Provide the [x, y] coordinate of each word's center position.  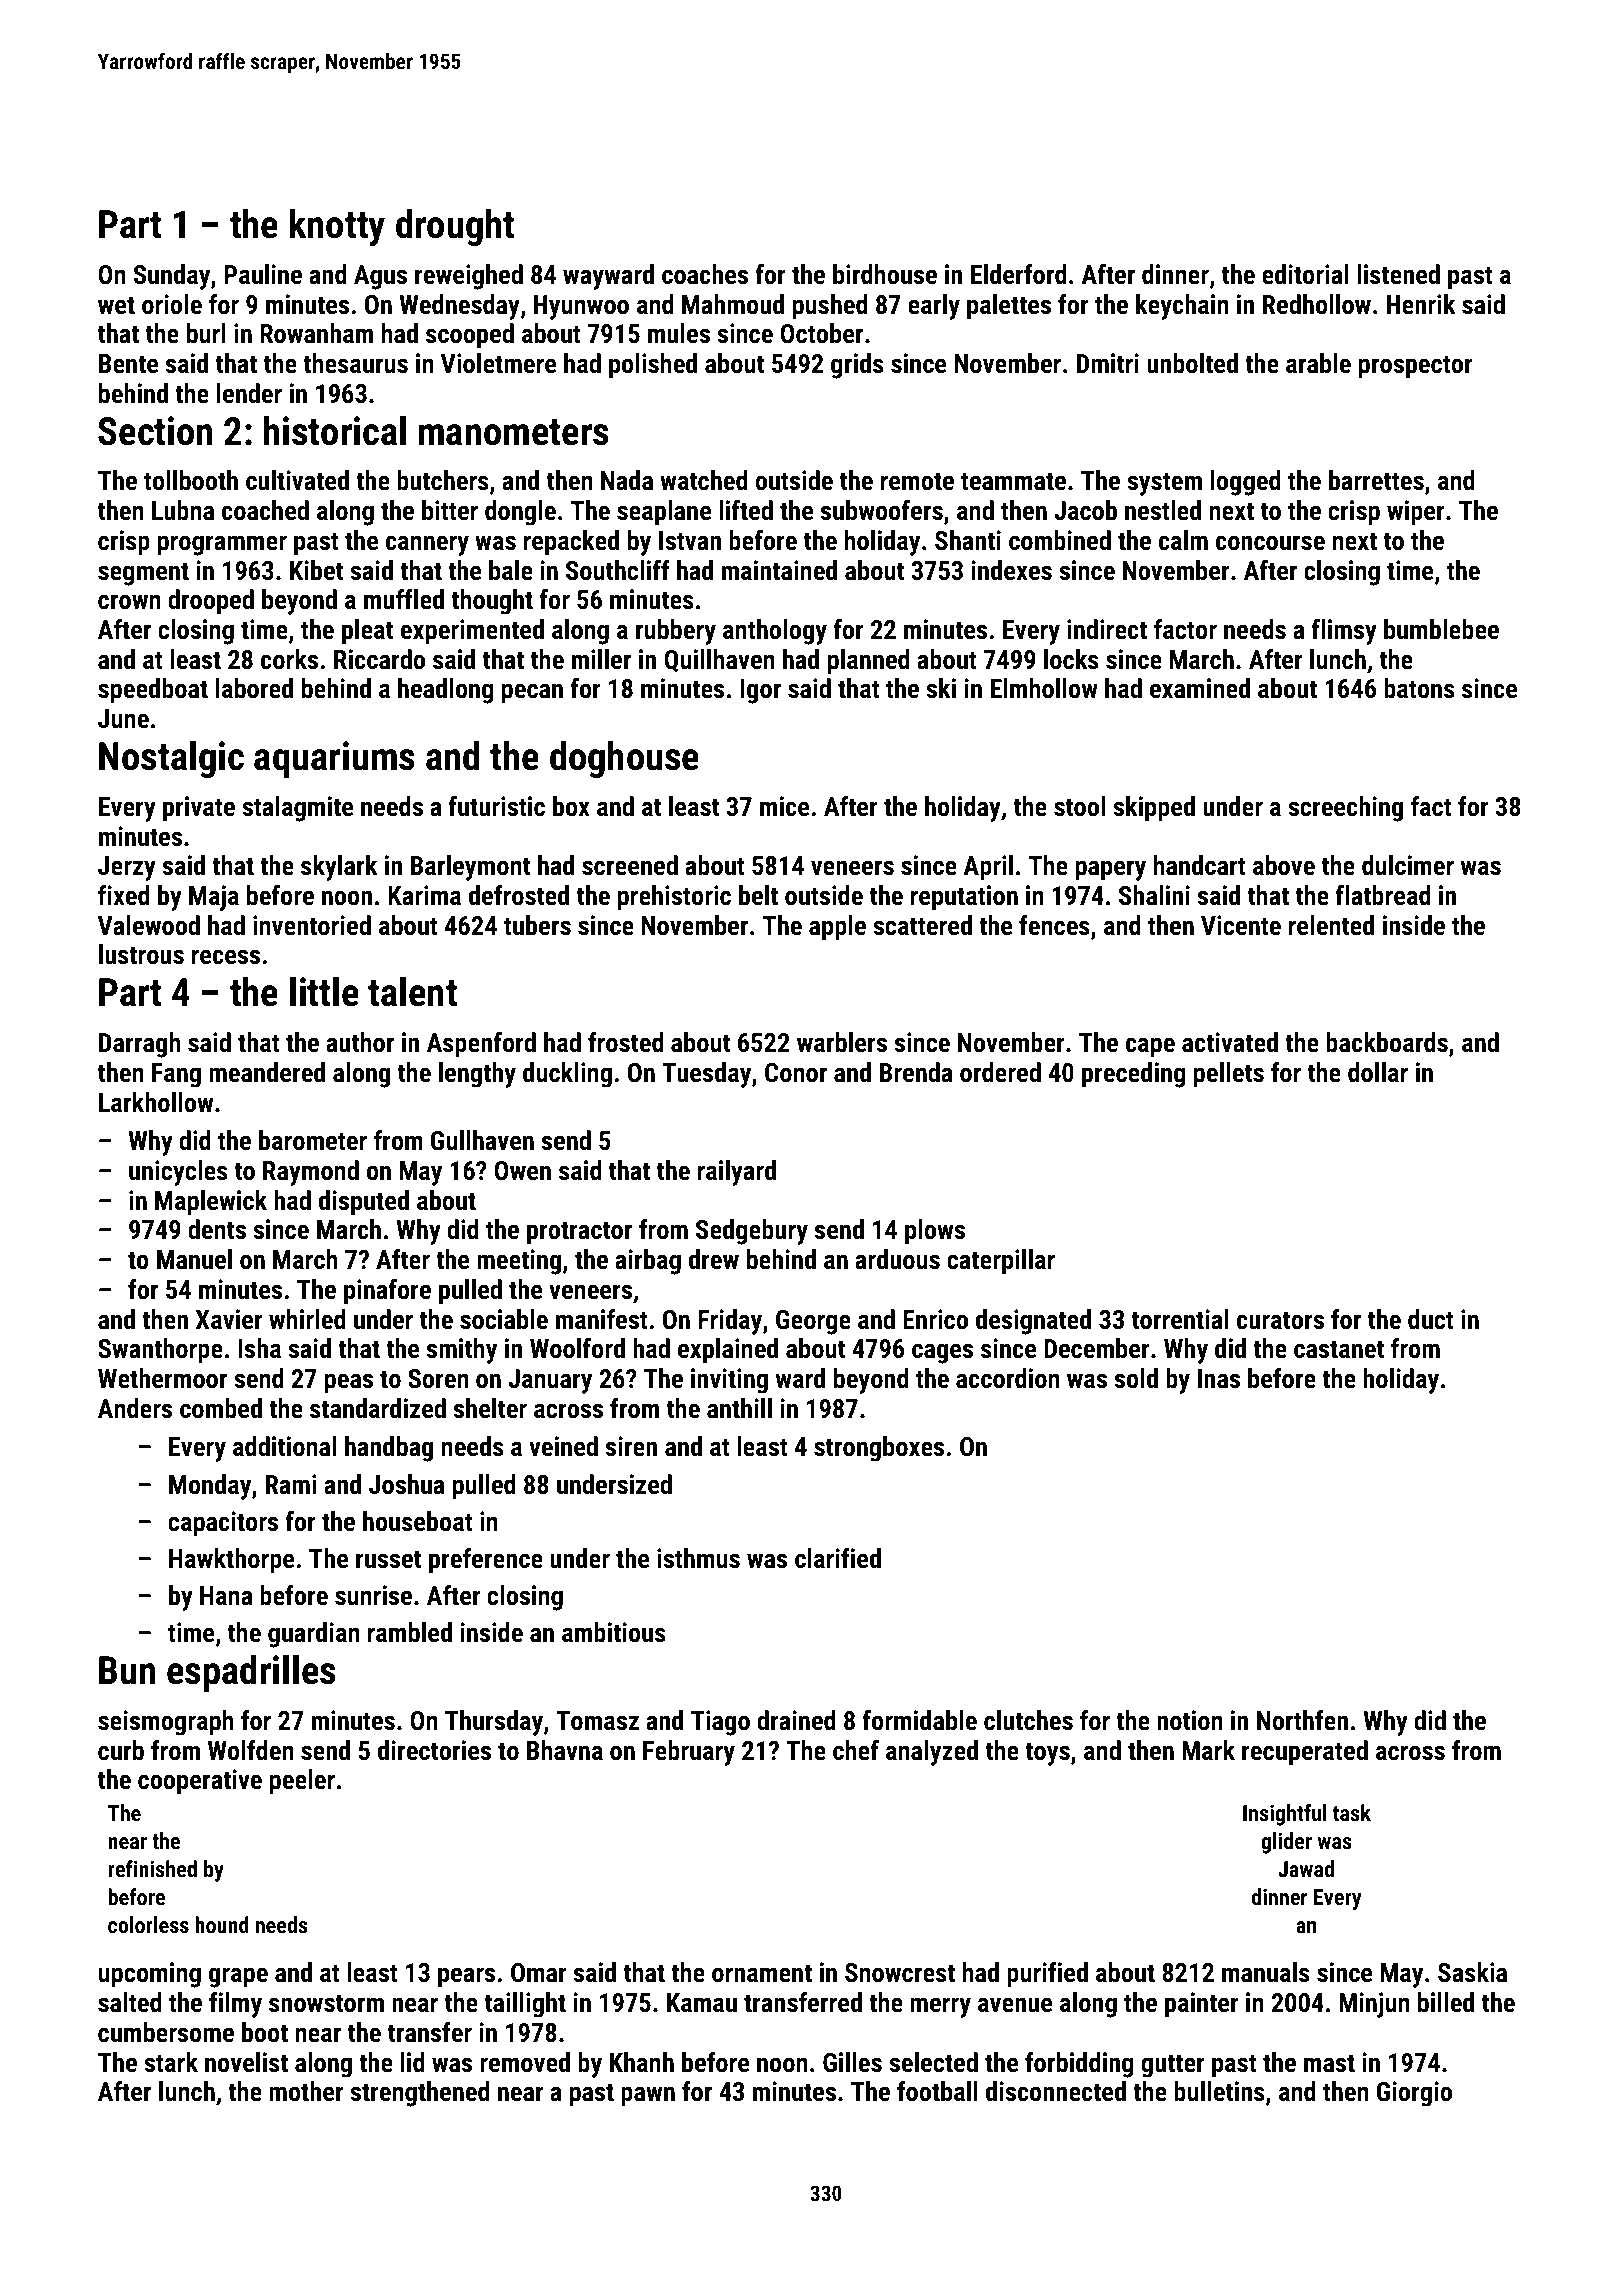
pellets [1229, 1075]
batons [1419, 688]
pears [466, 1977]
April [988, 868]
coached [265, 510]
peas [349, 1383]
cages [942, 1353]
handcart [1200, 865]
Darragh [140, 1045]
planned [869, 662]
